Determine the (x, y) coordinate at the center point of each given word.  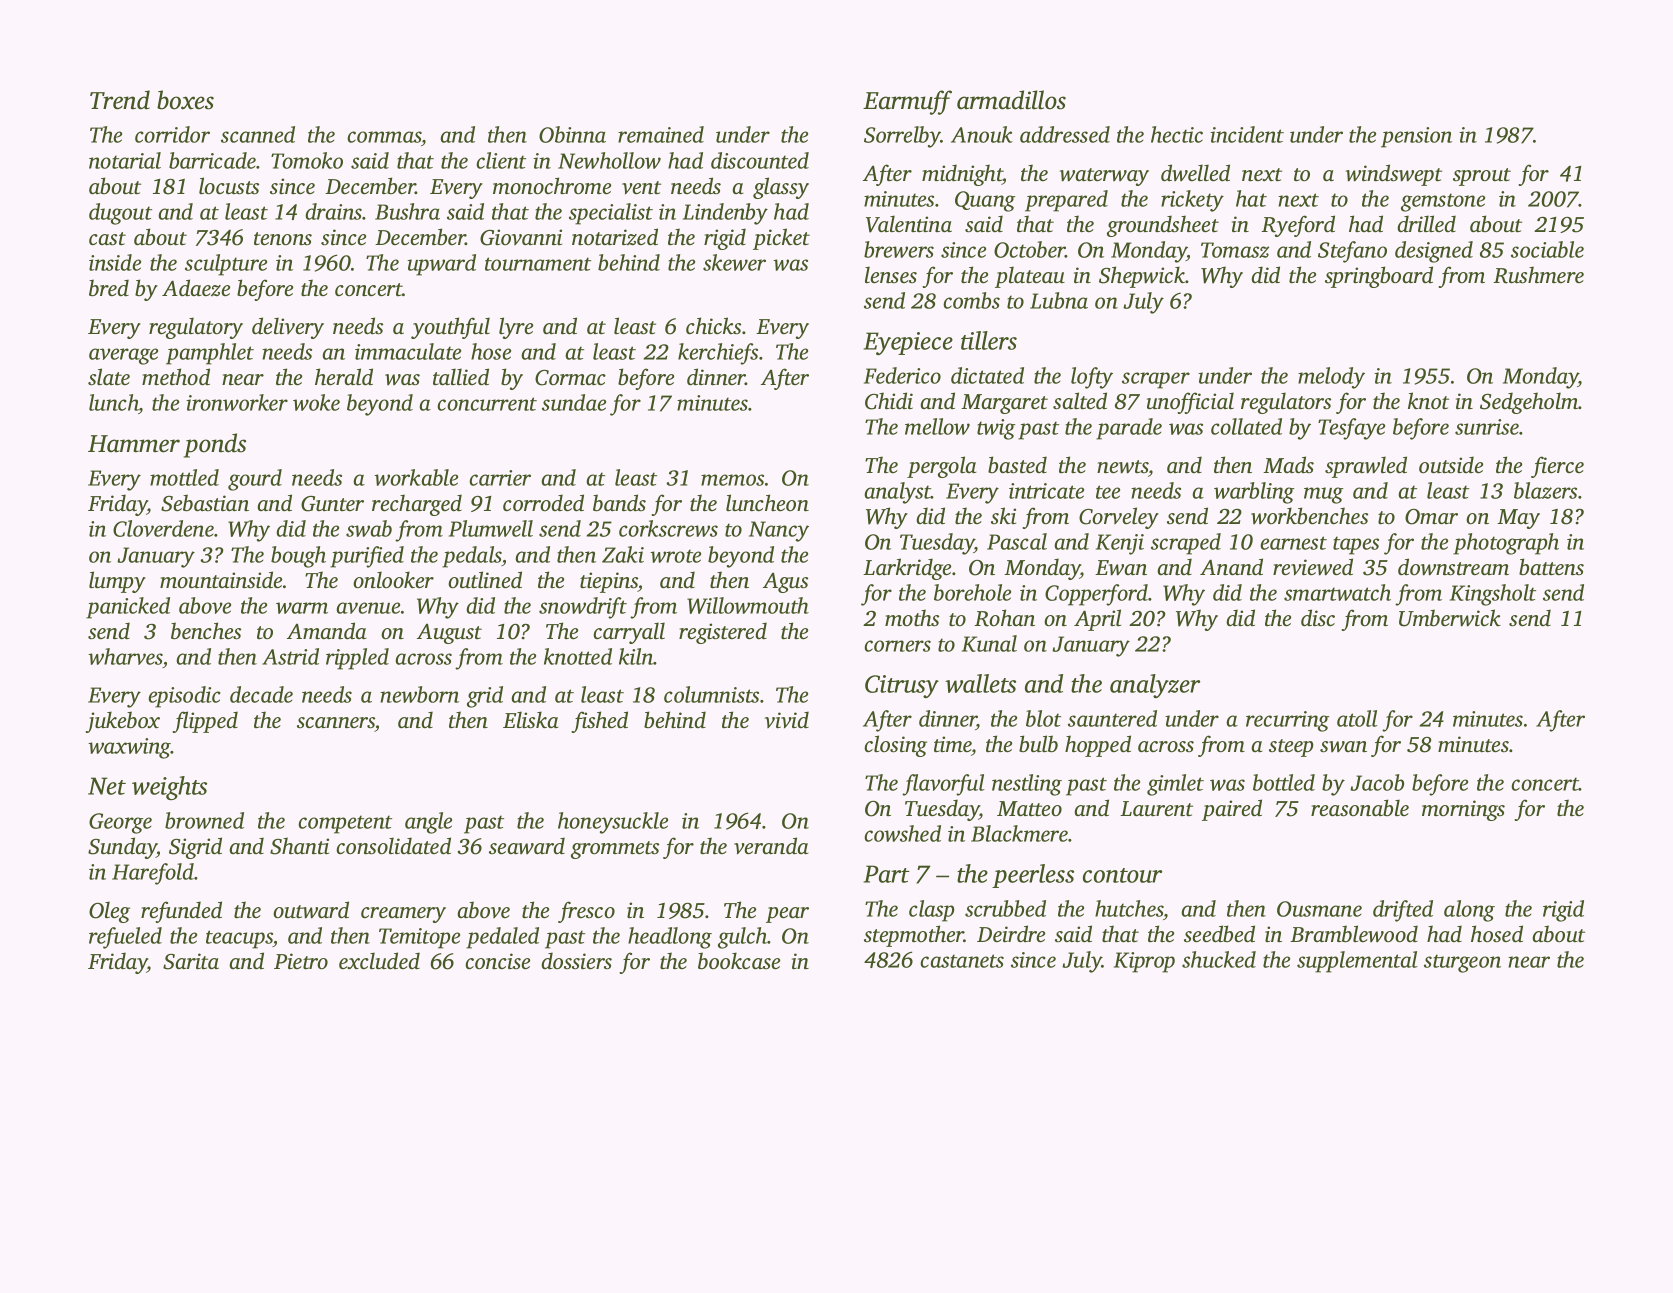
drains (333, 211)
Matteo (1029, 809)
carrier (500, 478)
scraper (1156, 380)
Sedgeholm (1529, 403)
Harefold (153, 874)
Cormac (570, 378)
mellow (937, 426)
